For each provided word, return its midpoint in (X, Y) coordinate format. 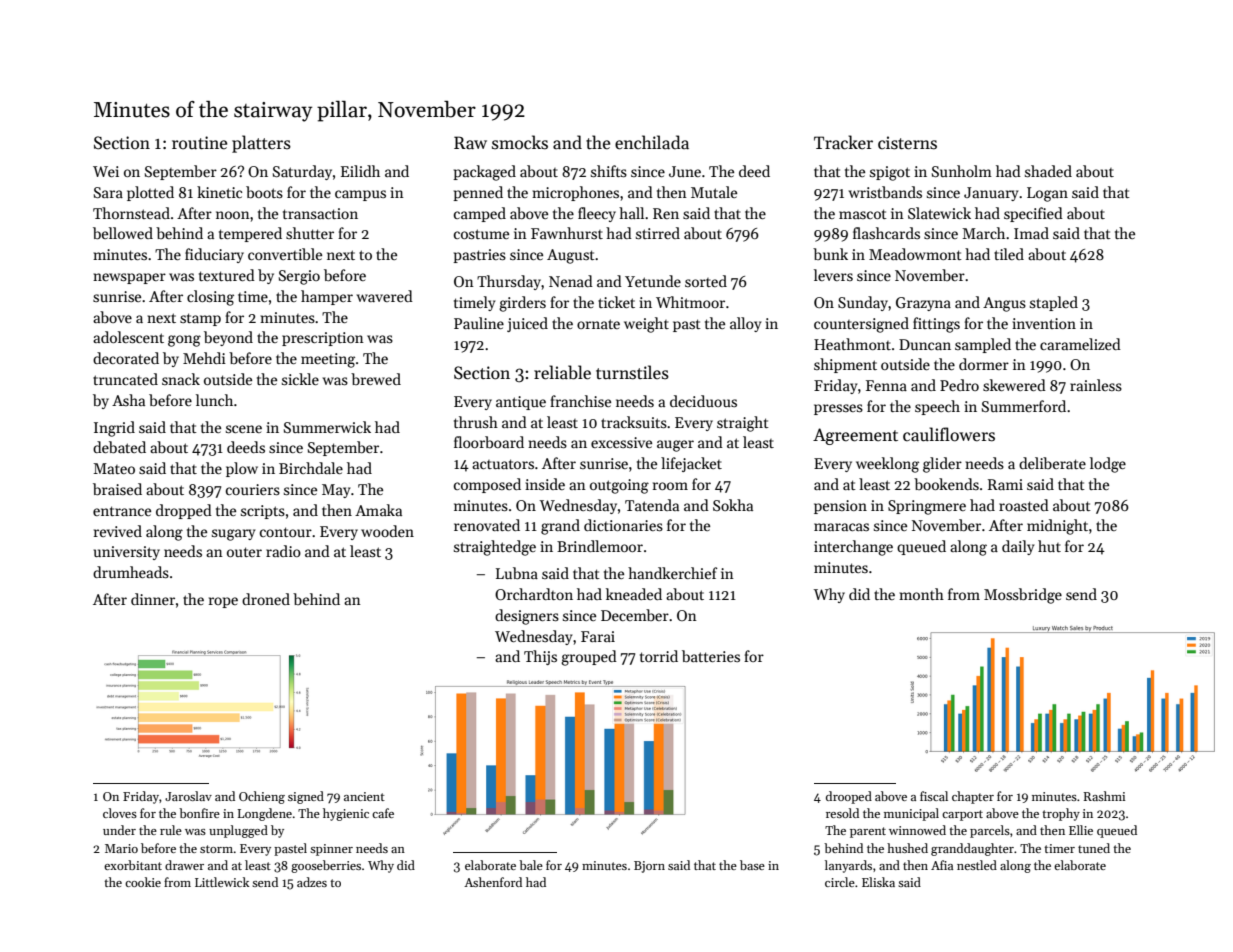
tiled (1009, 254)
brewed (376, 379)
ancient (364, 796)
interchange (853, 548)
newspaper (129, 278)
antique (521, 403)
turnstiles (632, 372)
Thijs (540, 657)
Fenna (886, 385)
